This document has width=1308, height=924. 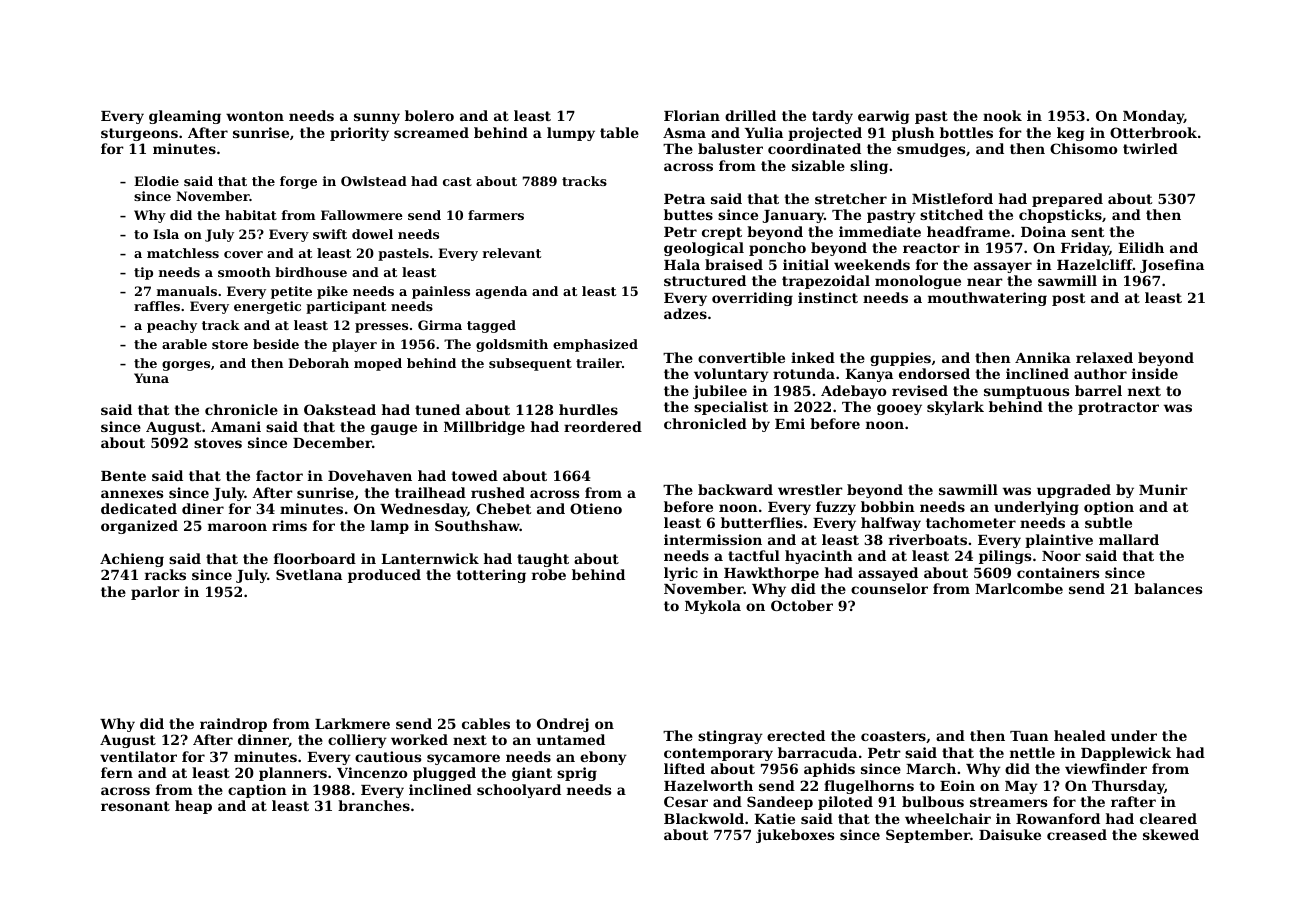 What do you see at coordinates (429, 115) in the document?
I see `bolero` at bounding box center [429, 115].
